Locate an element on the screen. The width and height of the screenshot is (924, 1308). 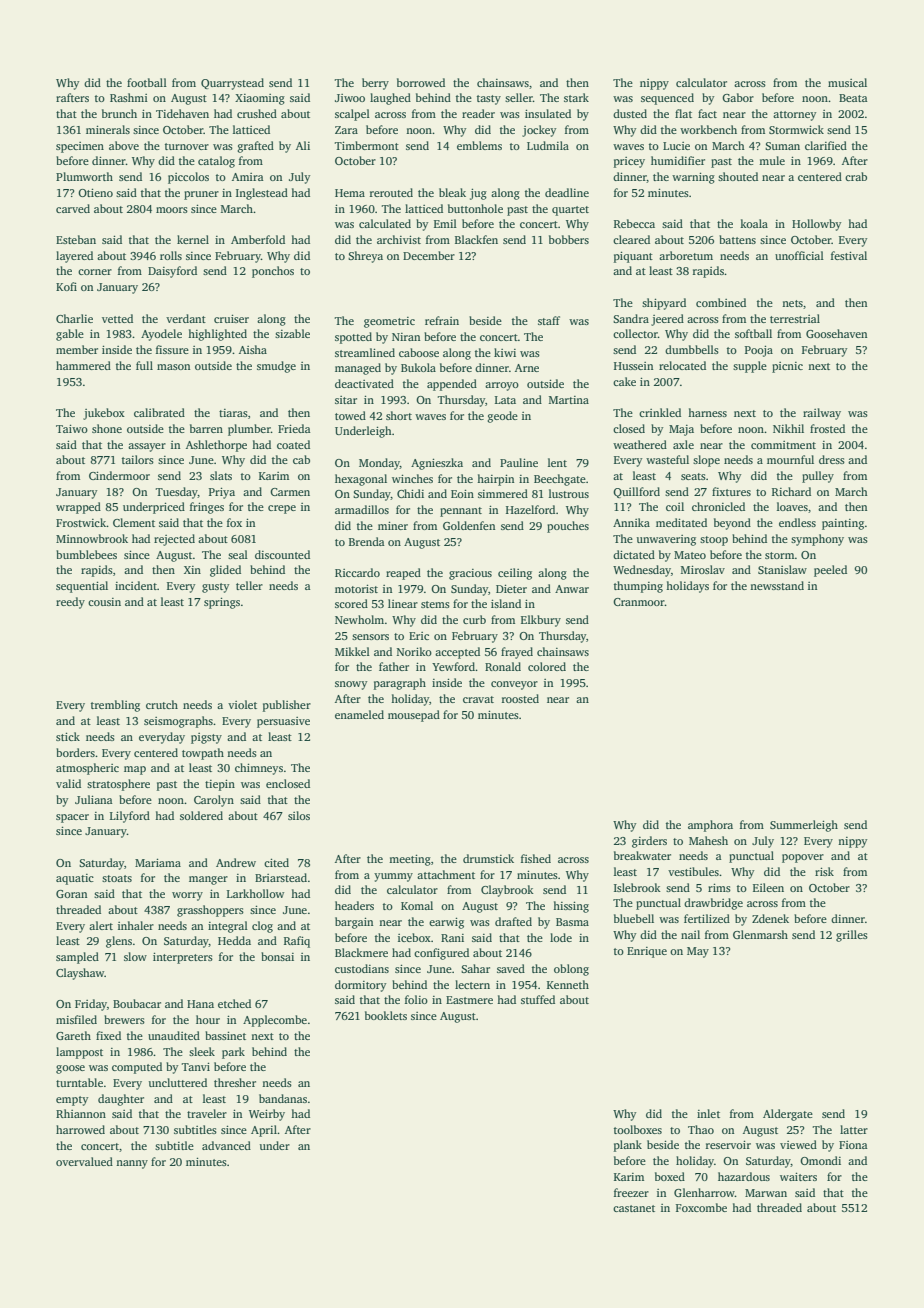
Summerleigh is located at coordinates (804, 826).
